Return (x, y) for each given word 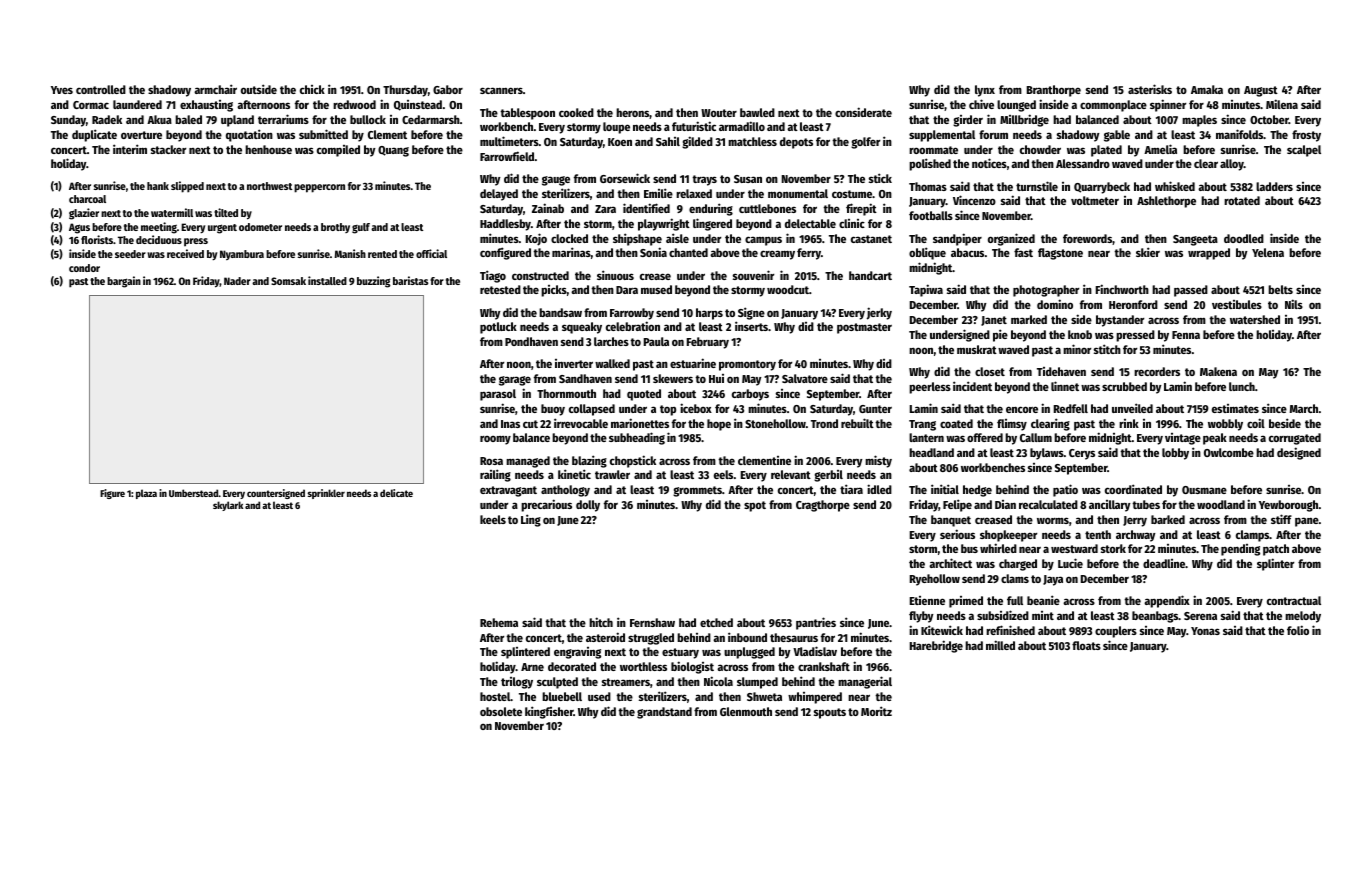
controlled (101, 89)
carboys (750, 395)
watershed (1255, 319)
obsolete (501, 711)
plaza (146, 494)
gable (1117, 136)
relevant (791, 474)
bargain (124, 282)
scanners (501, 90)
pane (1307, 522)
